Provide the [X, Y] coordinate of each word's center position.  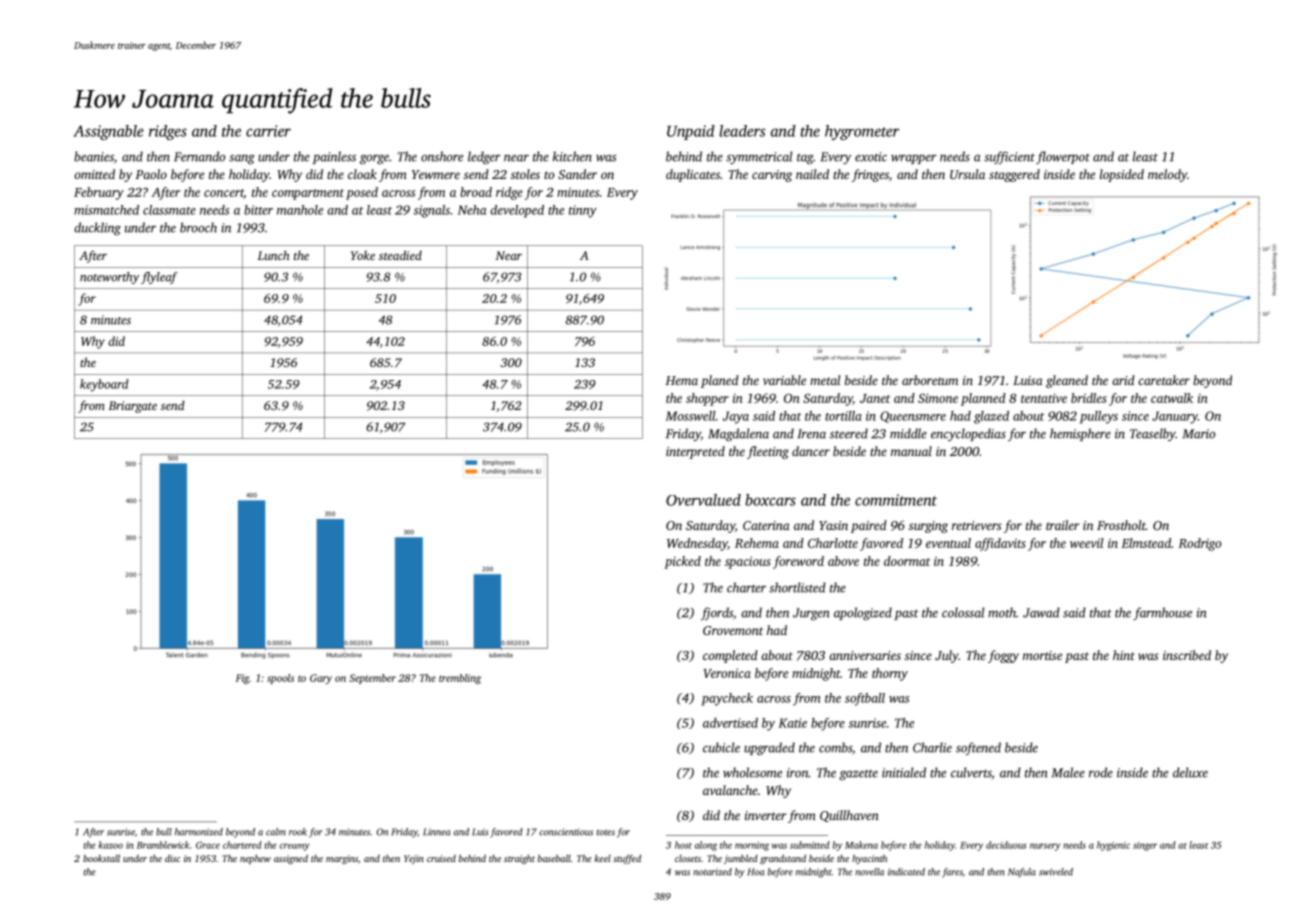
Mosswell [691, 416]
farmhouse [1162, 613]
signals [431, 211]
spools [280, 679]
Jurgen [811, 614]
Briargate [133, 407]
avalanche [730, 790]
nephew [255, 859]
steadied [400, 255]
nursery [1045, 847]
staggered [1014, 175]
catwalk [1172, 398]
